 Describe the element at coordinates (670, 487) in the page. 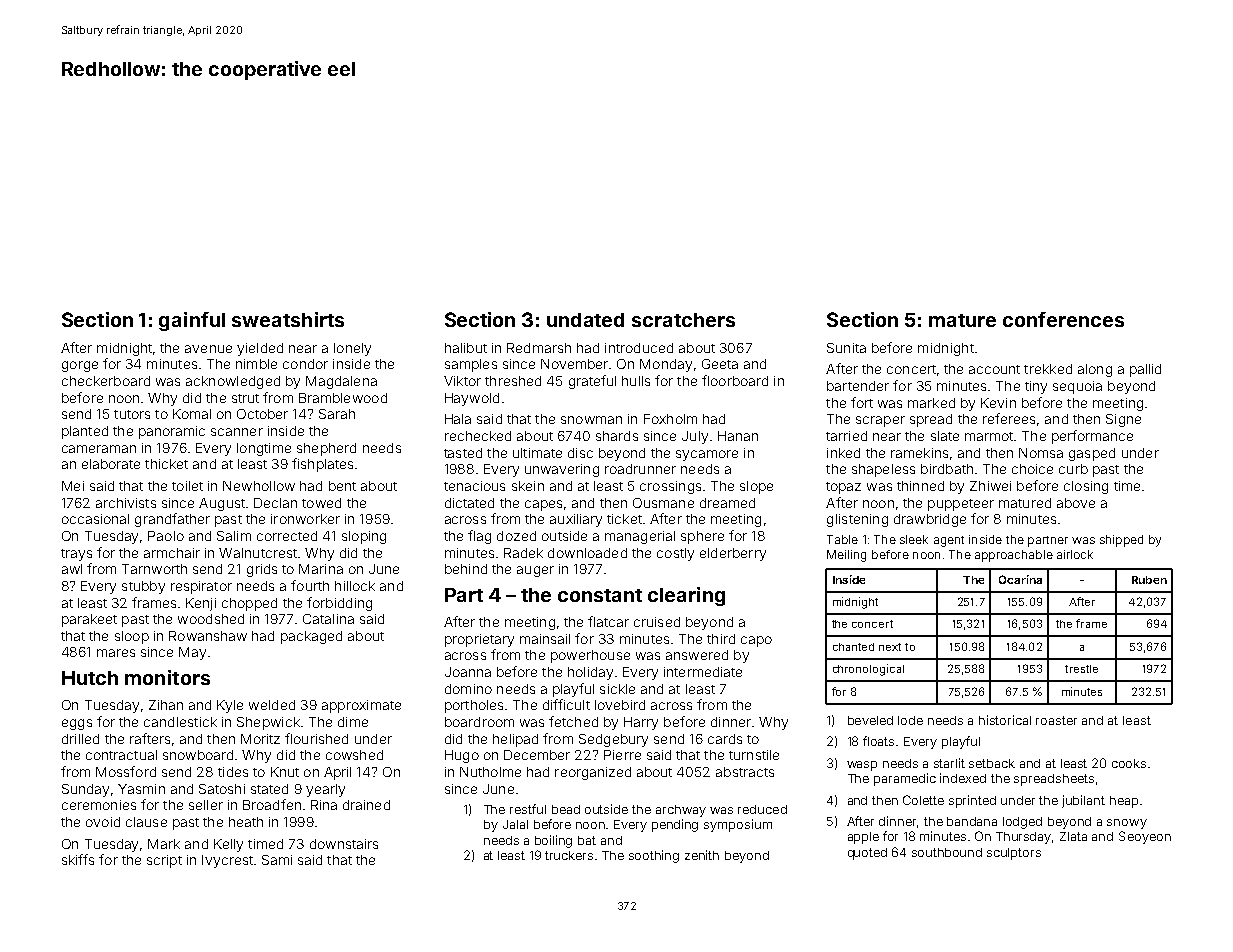

I see `crossings` at that location.
